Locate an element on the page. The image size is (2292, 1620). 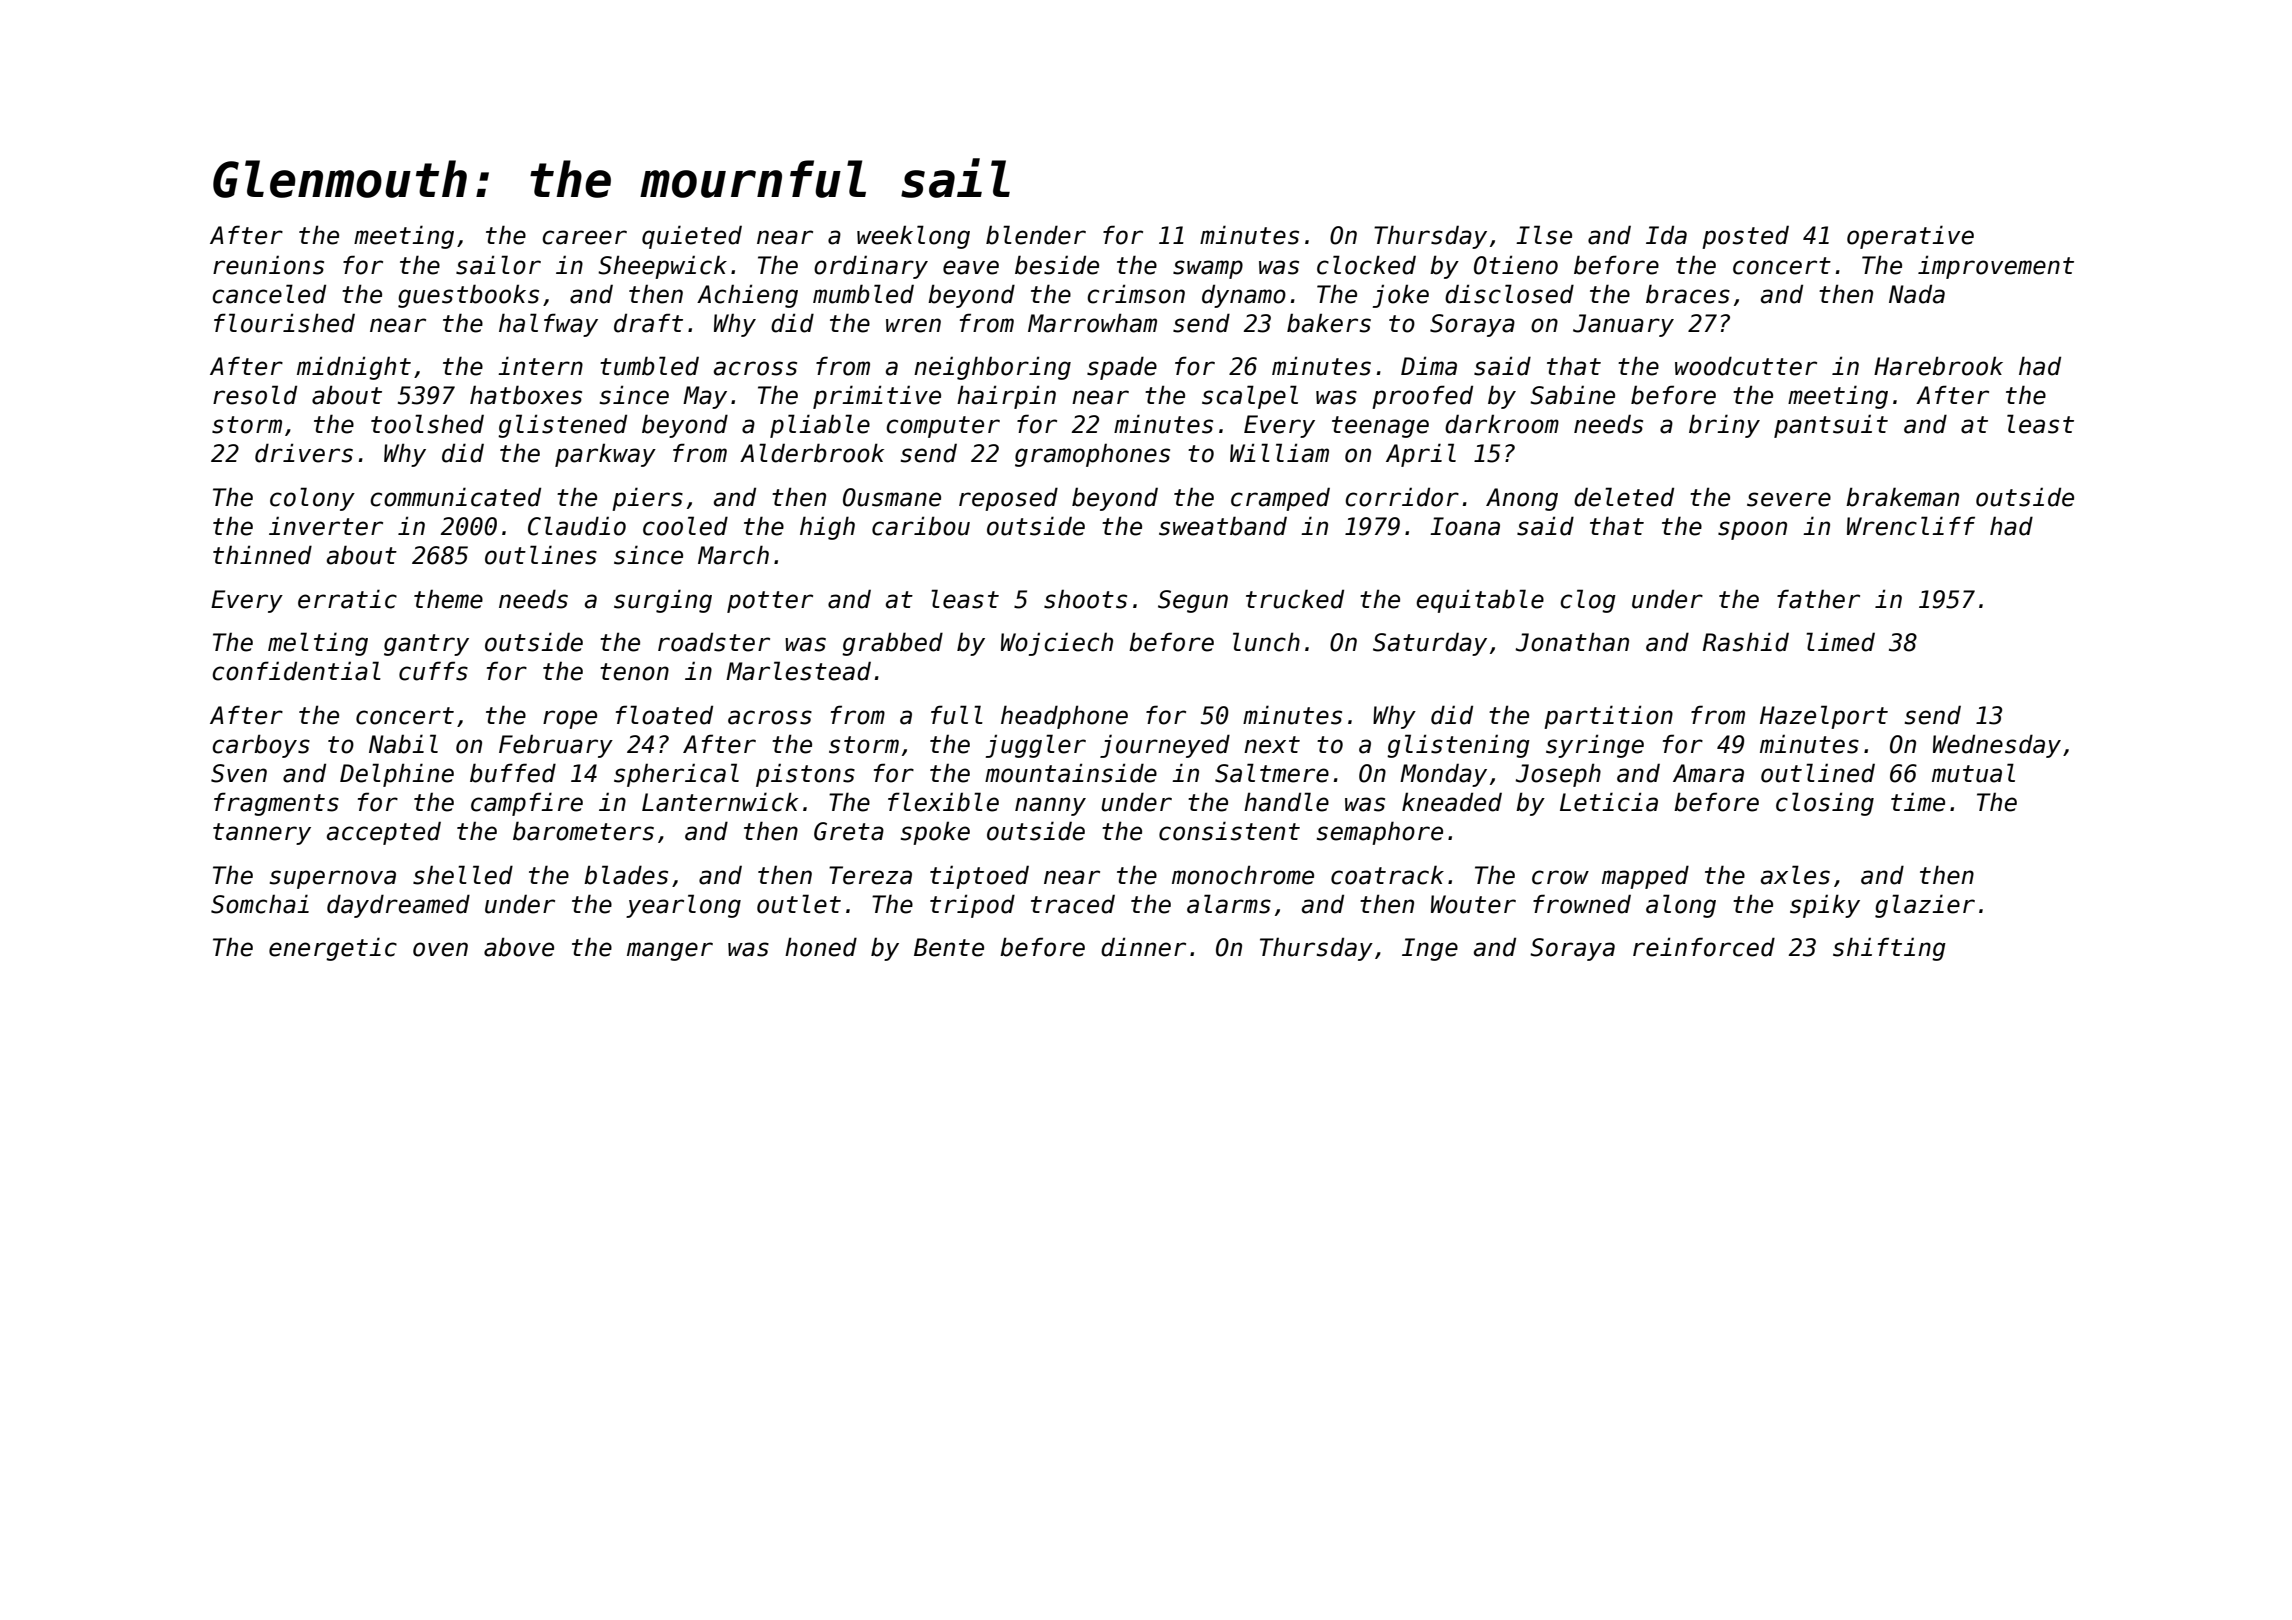
glistened is located at coordinates (562, 426).
